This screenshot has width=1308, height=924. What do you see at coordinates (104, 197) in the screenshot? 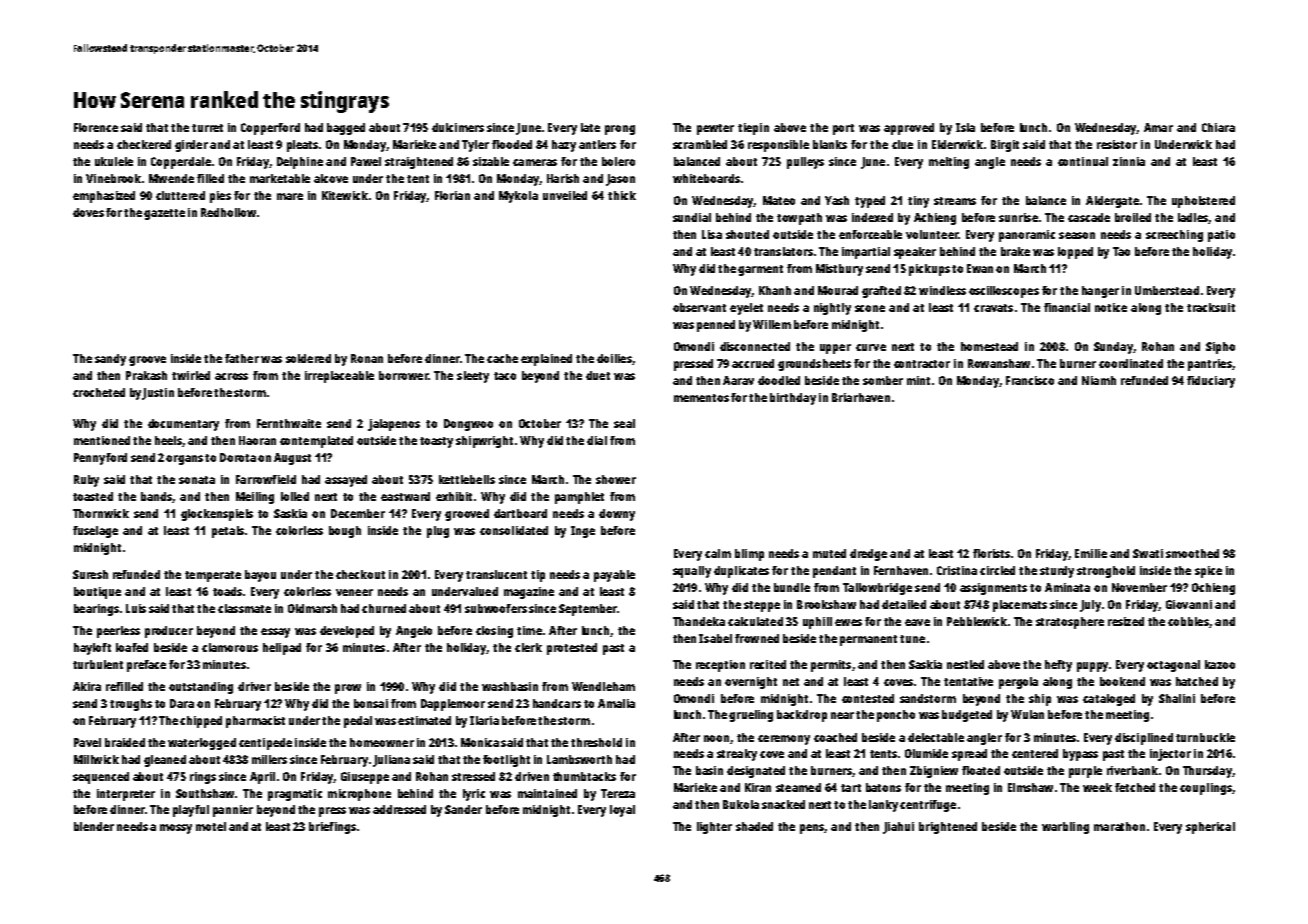
I see `emphasized` at bounding box center [104, 197].
